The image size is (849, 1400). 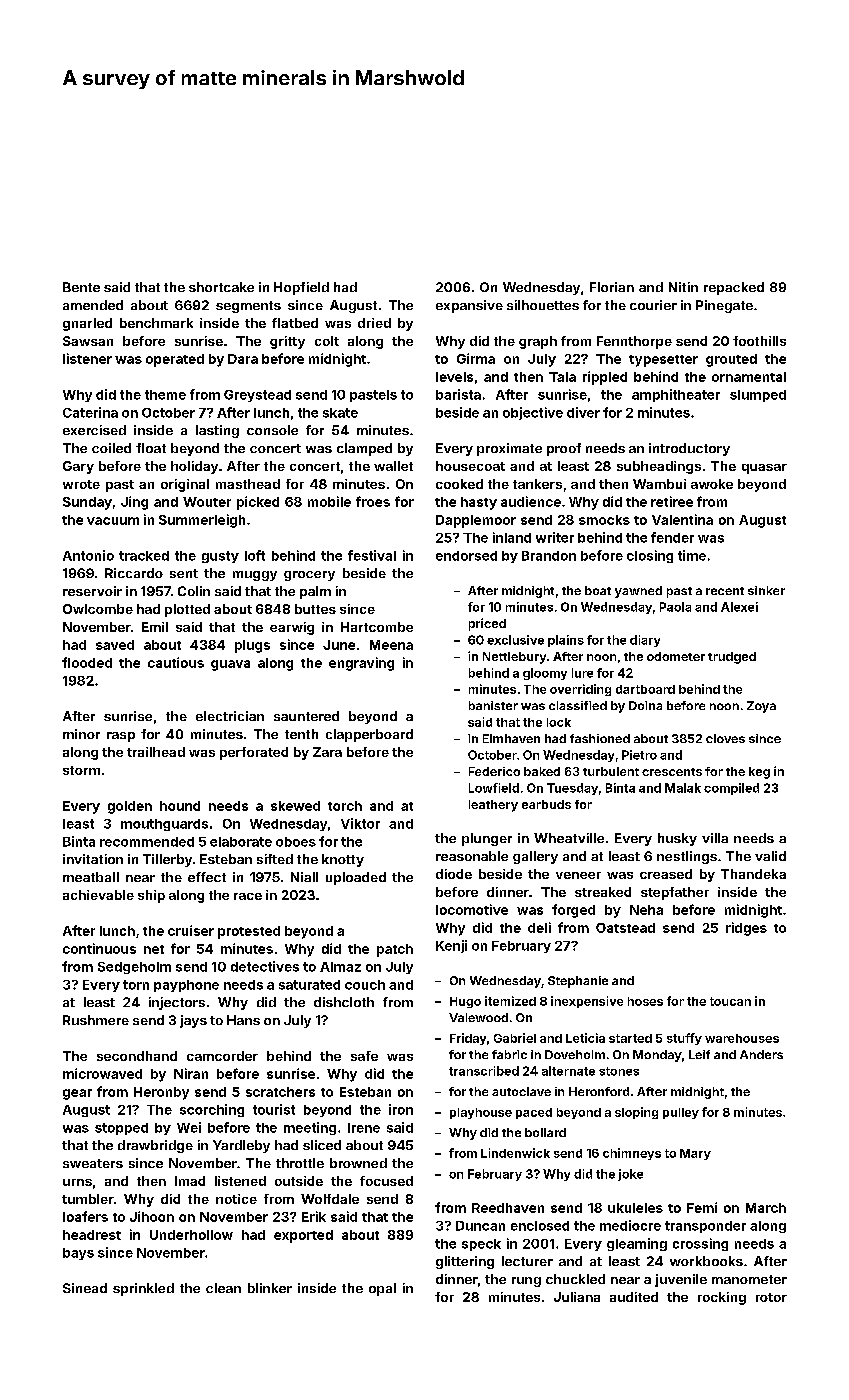 What do you see at coordinates (734, 288) in the screenshot?
I see `repacked` at bounding box center [734, 288].
